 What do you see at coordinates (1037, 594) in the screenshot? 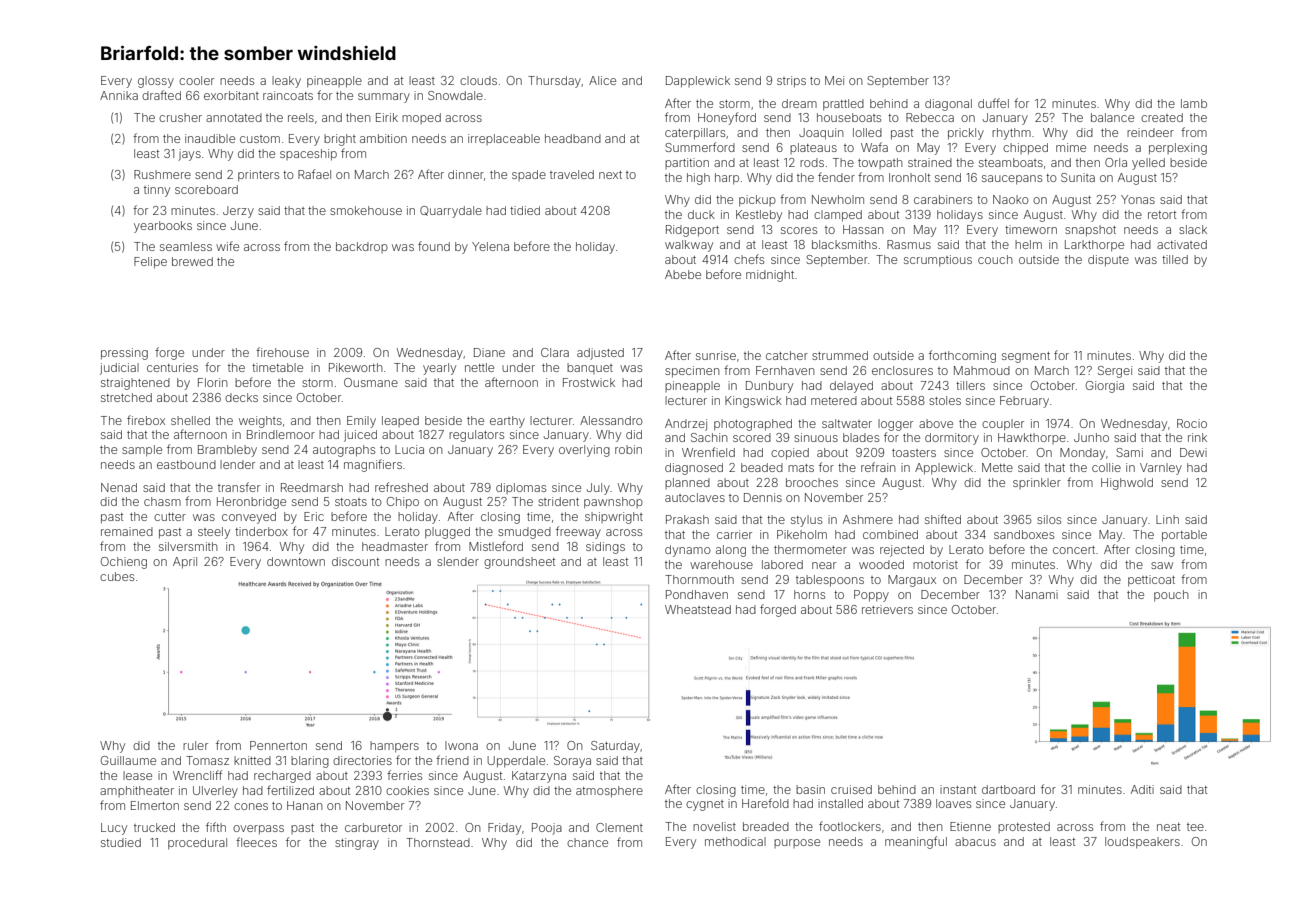
I see `Nanami` at bounding box center [1037, 594].
